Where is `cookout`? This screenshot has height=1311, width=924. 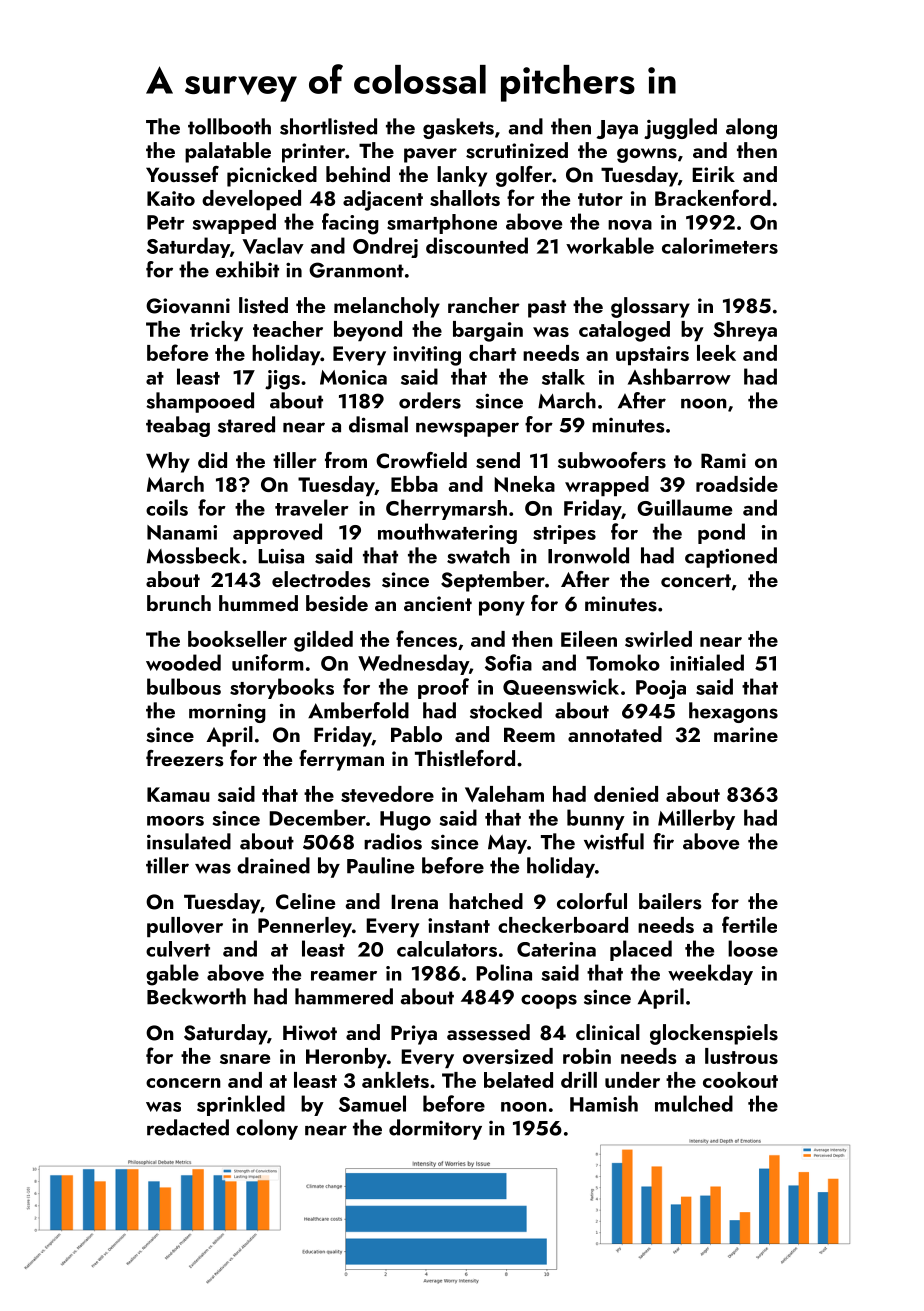 cookout is located at coordinates (740, 1080).
